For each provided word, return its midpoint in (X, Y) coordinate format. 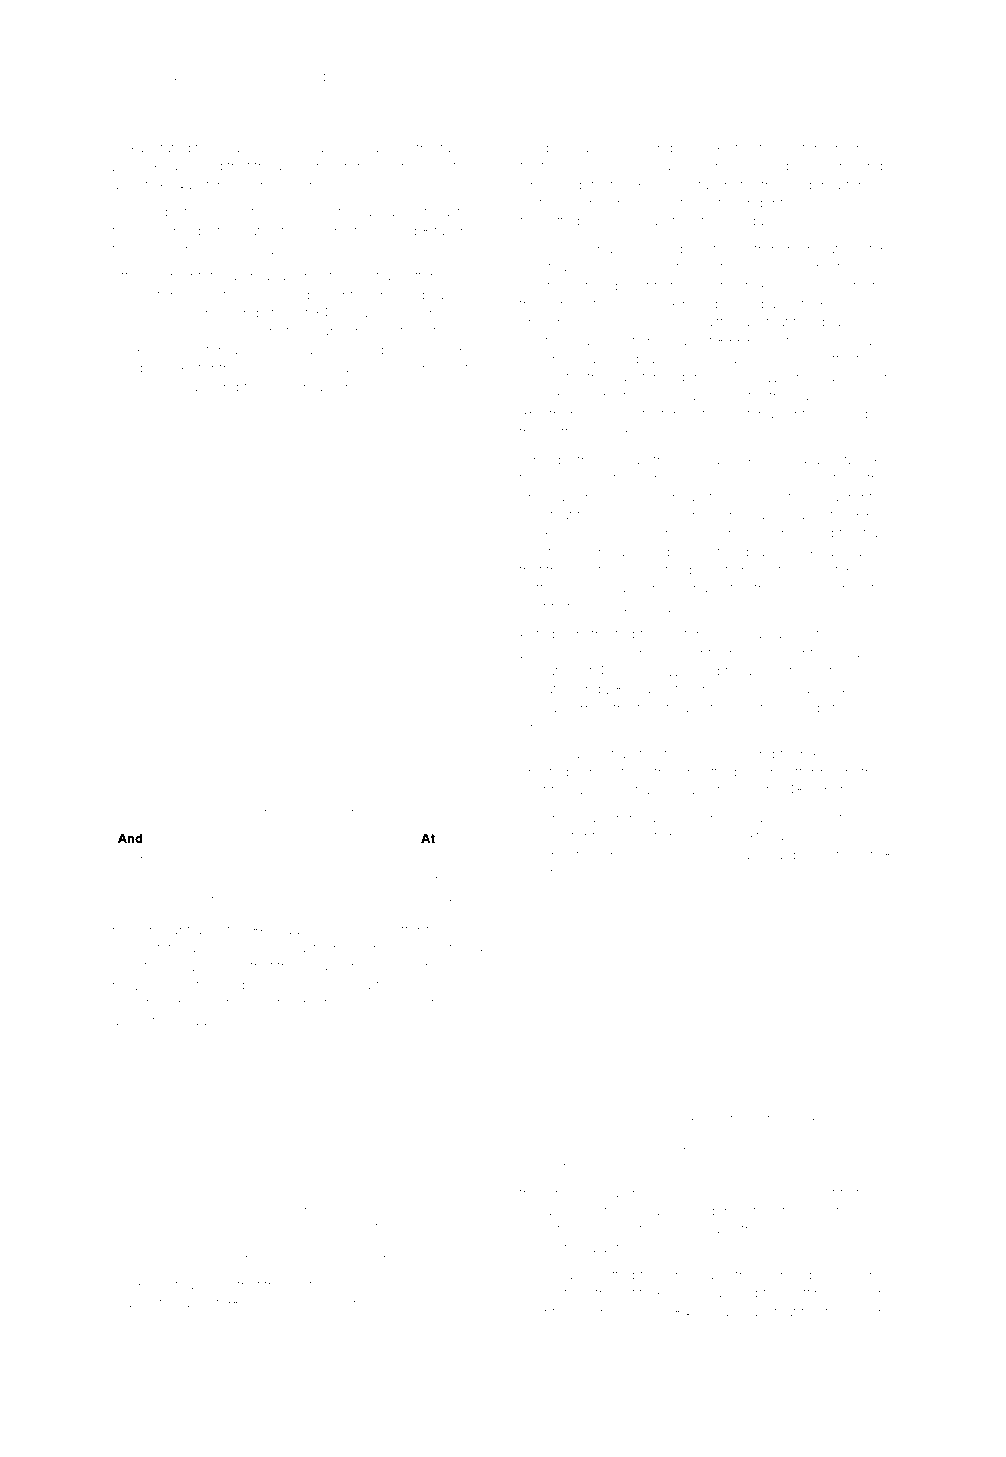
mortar (260, 813)
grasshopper (308, 388)
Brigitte (710, 323)
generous (696, 857)
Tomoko (704, 147)
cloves (540, 377)
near (534, 1313)
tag (450, 150)
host (533, 790)
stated (172, 148)
